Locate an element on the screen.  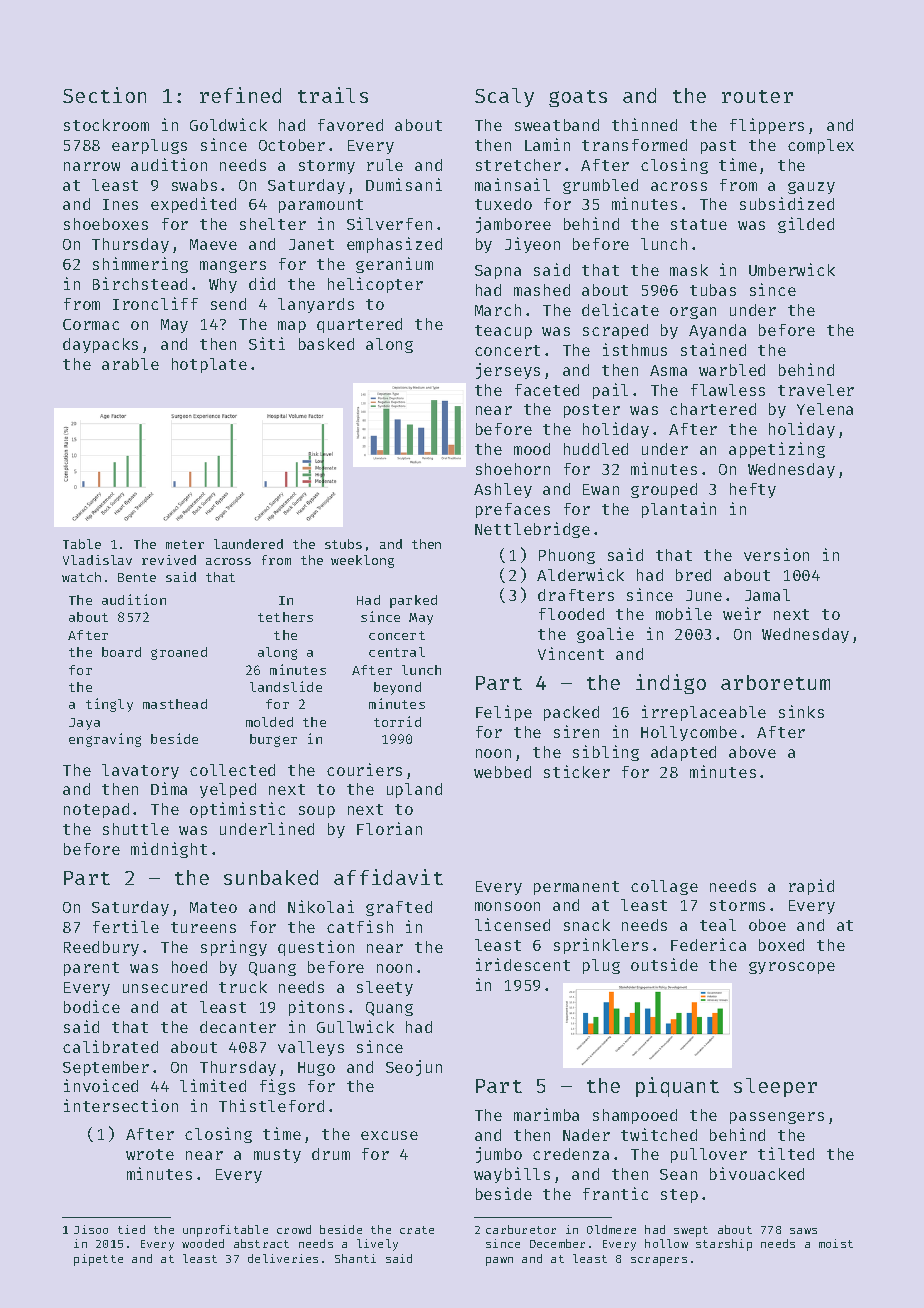
Yelena is located at coordinates (825, 409).
